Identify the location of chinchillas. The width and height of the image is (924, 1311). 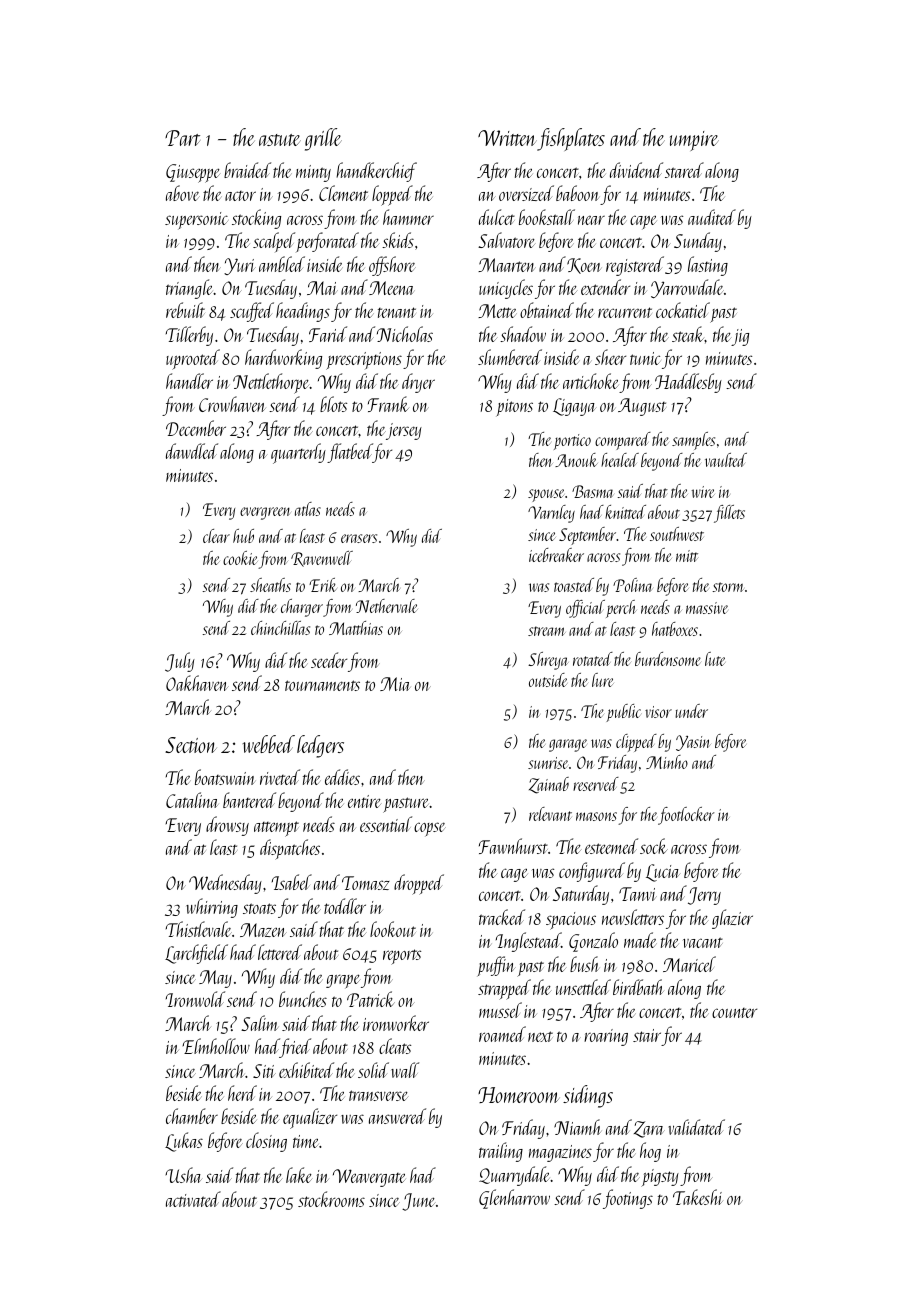
(280, 628).
